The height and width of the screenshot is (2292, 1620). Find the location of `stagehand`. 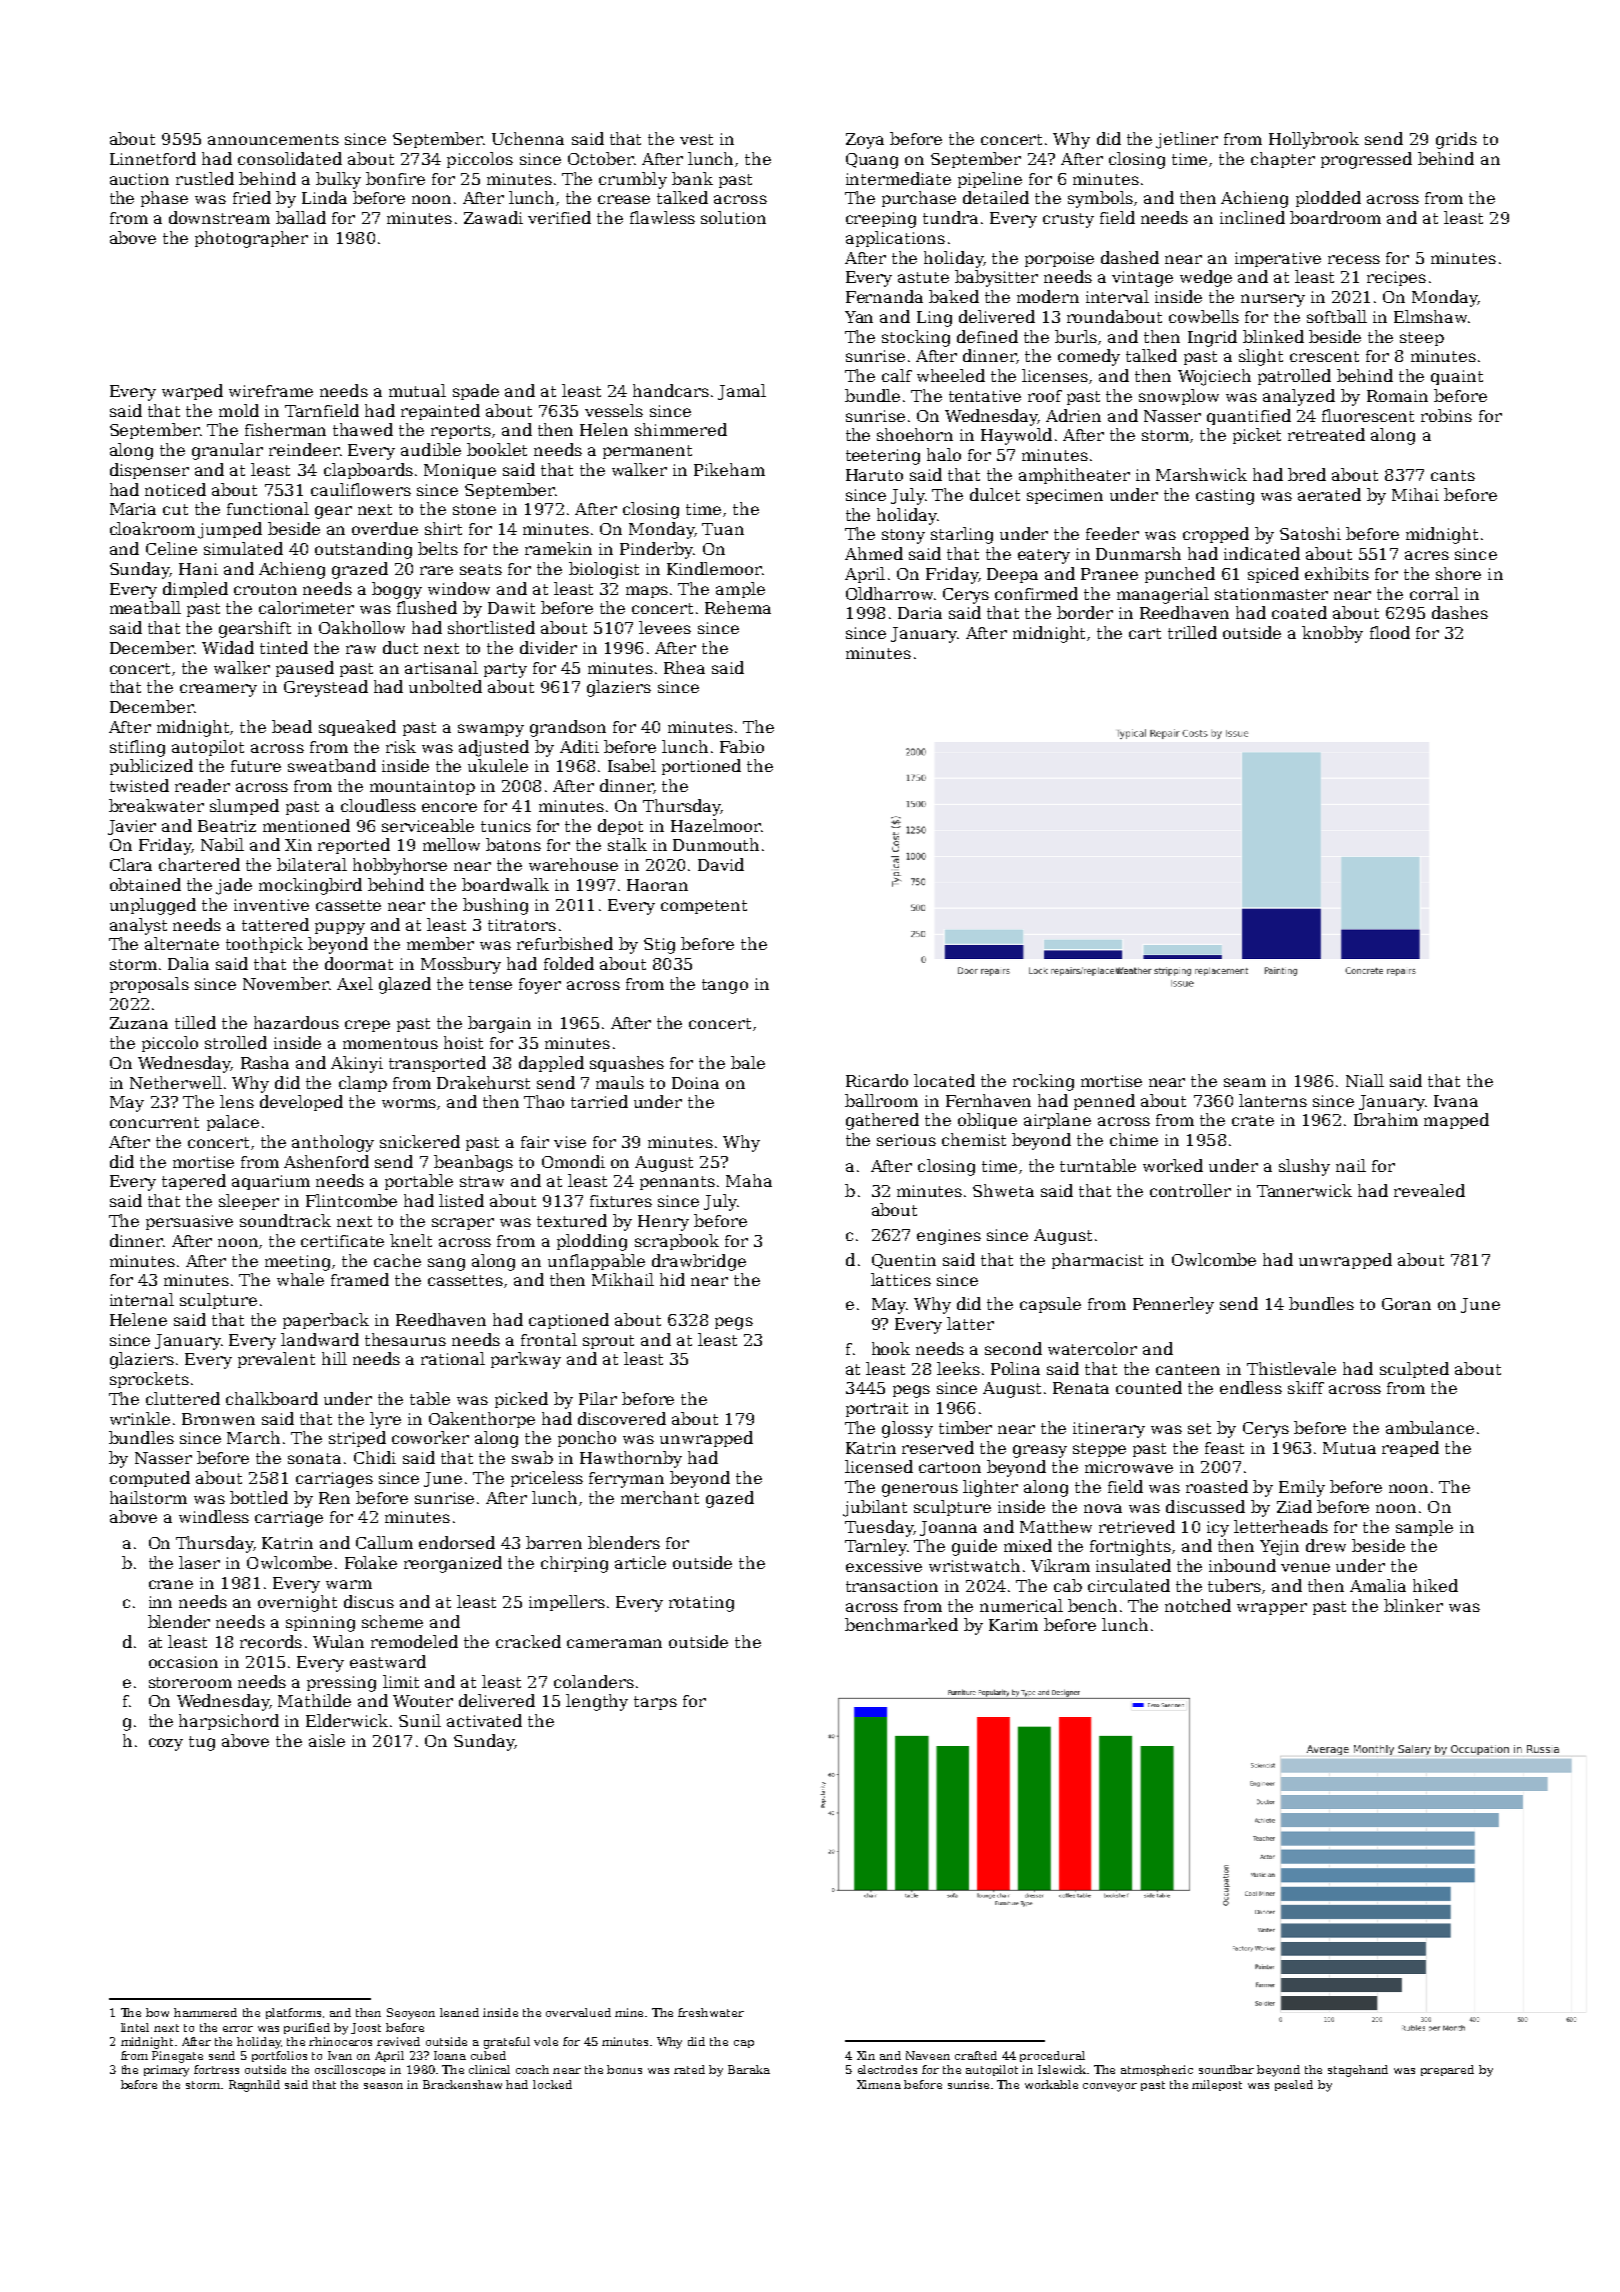

stagehand is located at coordinates (1358, 2071).
